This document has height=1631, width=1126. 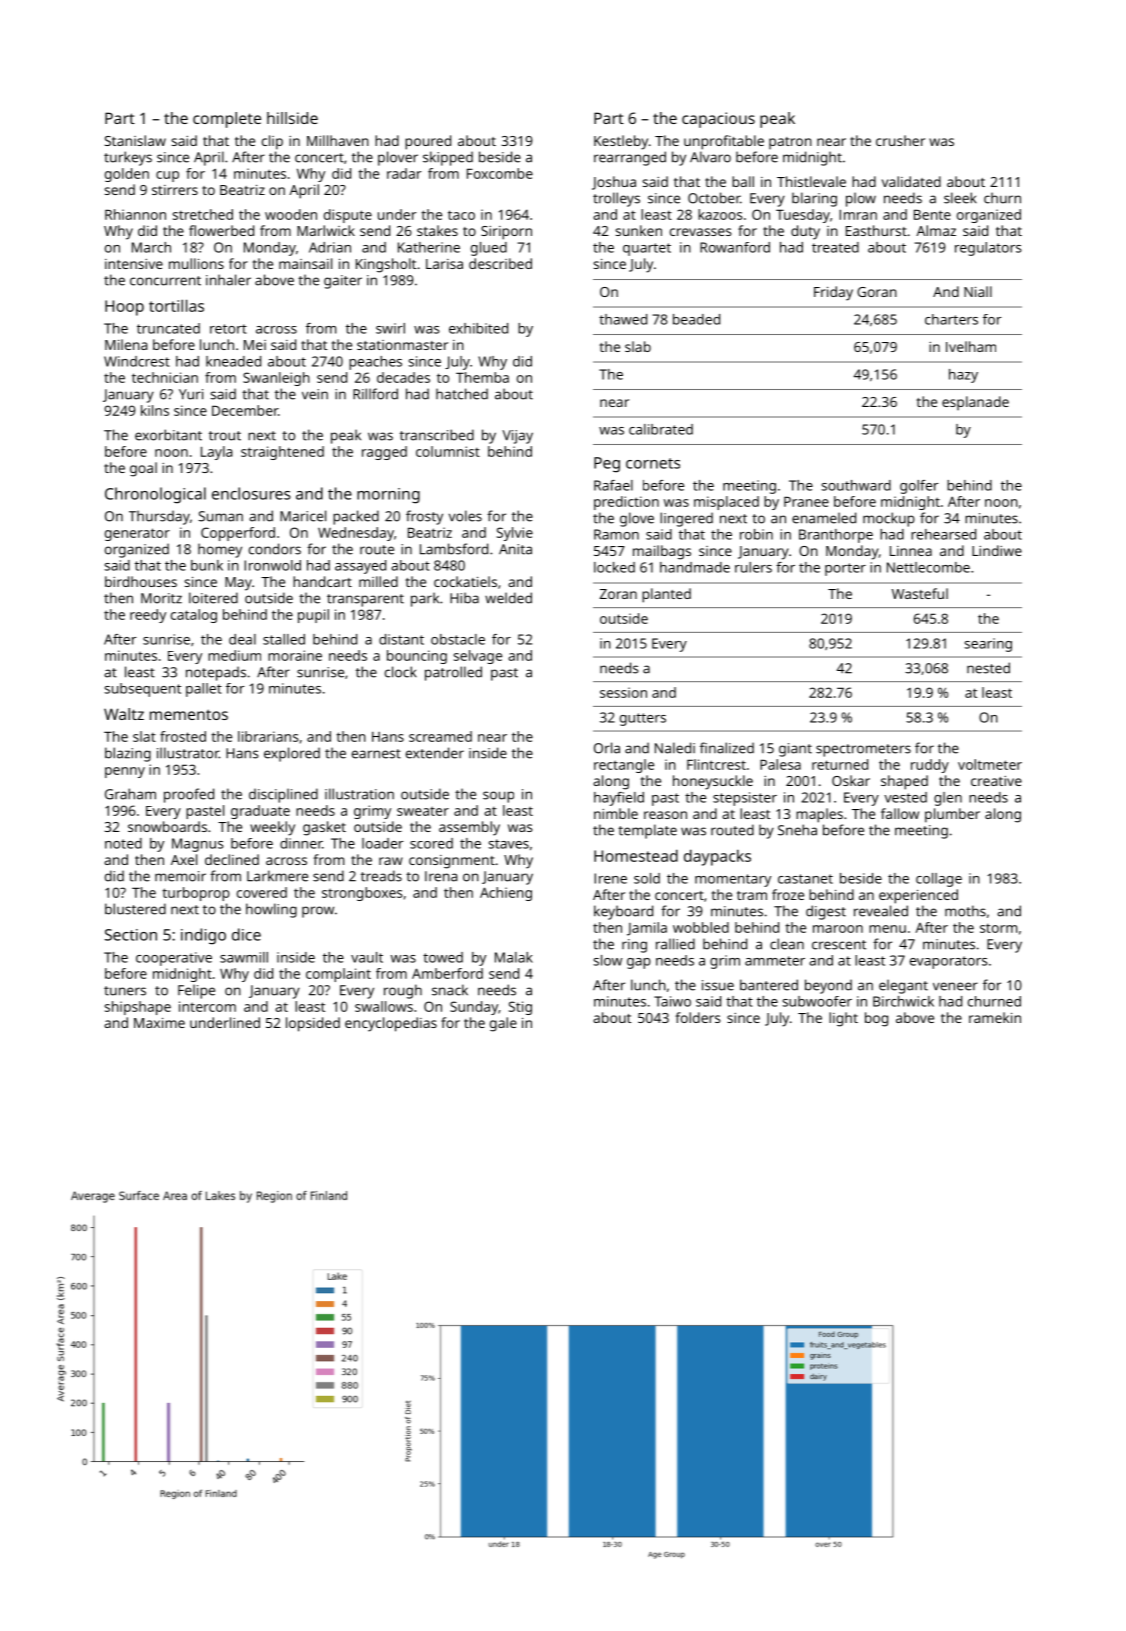 I want to click on ruddy, so click(x=930, y=766).
